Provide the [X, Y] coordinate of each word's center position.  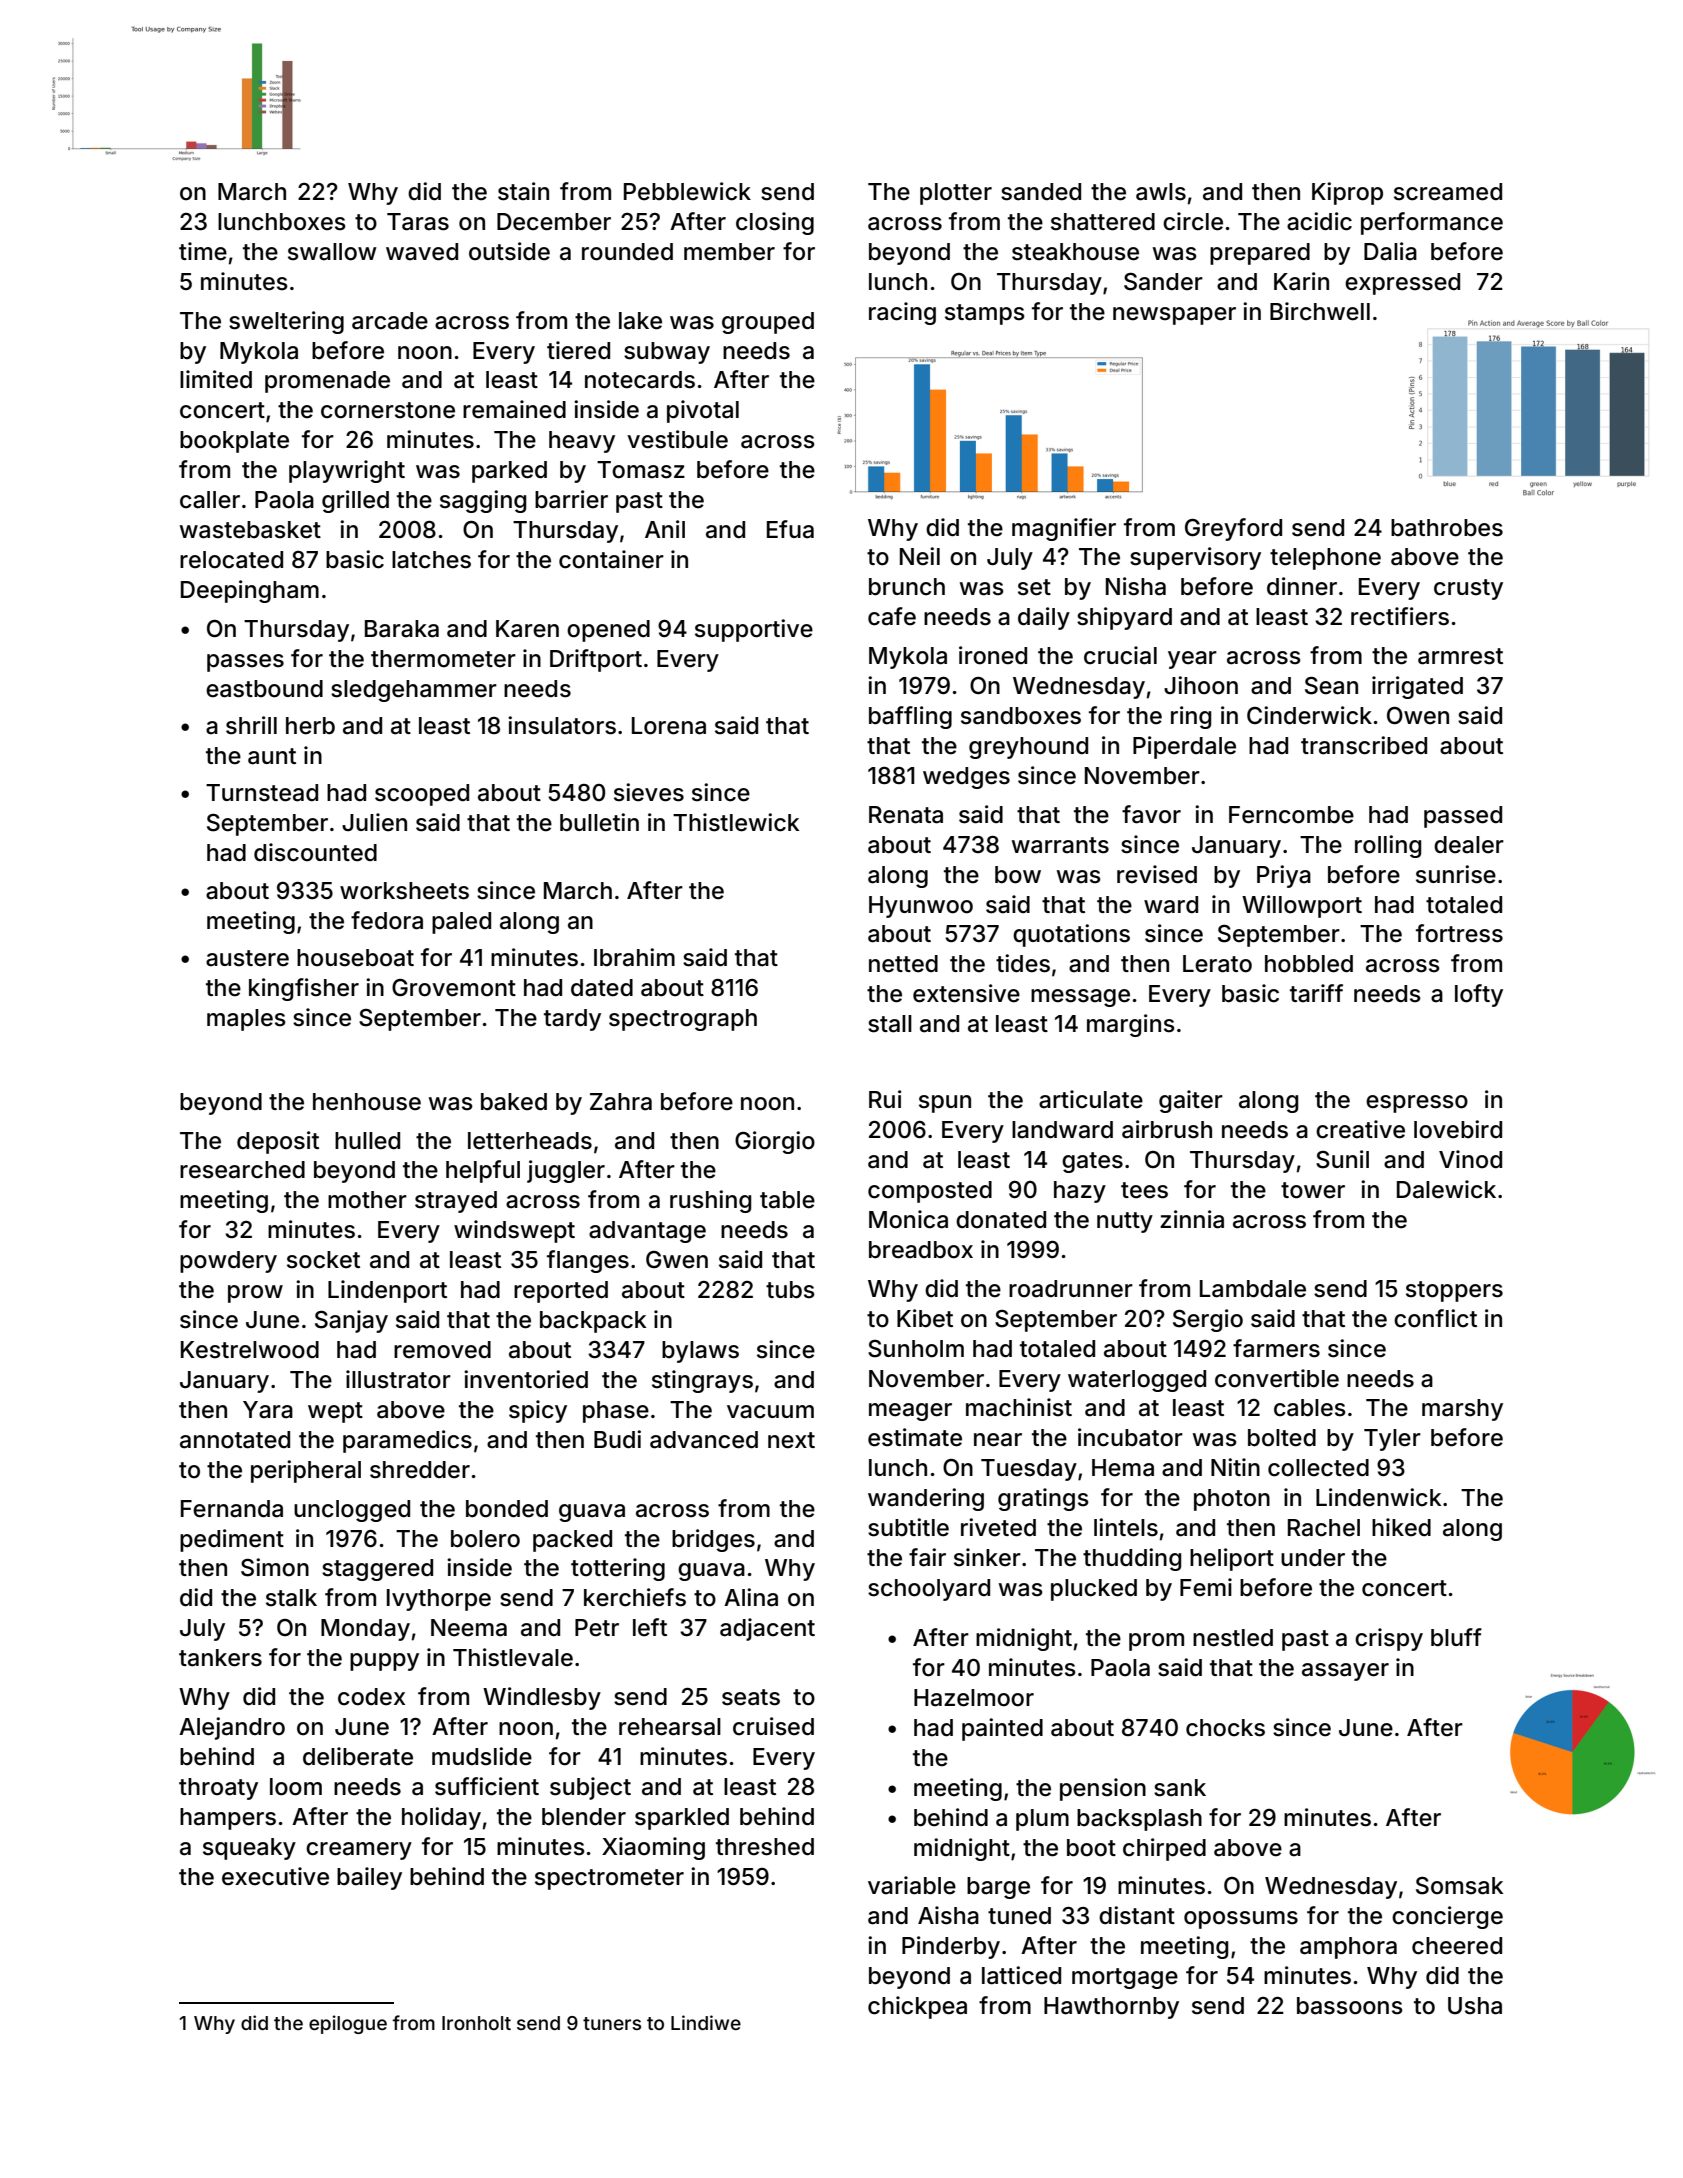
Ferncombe [1291, 815]
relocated [231, 560]
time [203, 251]
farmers [1276, 1348]
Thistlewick [736, 822]
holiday [441, 1818]
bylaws [700, 1352]
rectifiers [1400, 616]
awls [1161, 192]
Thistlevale [513, 1657]
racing [902, 313]
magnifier [1064, 529]
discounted [315, 852]
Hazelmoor [974, 1698]
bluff [1456, 1637]
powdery [228, 1262]
